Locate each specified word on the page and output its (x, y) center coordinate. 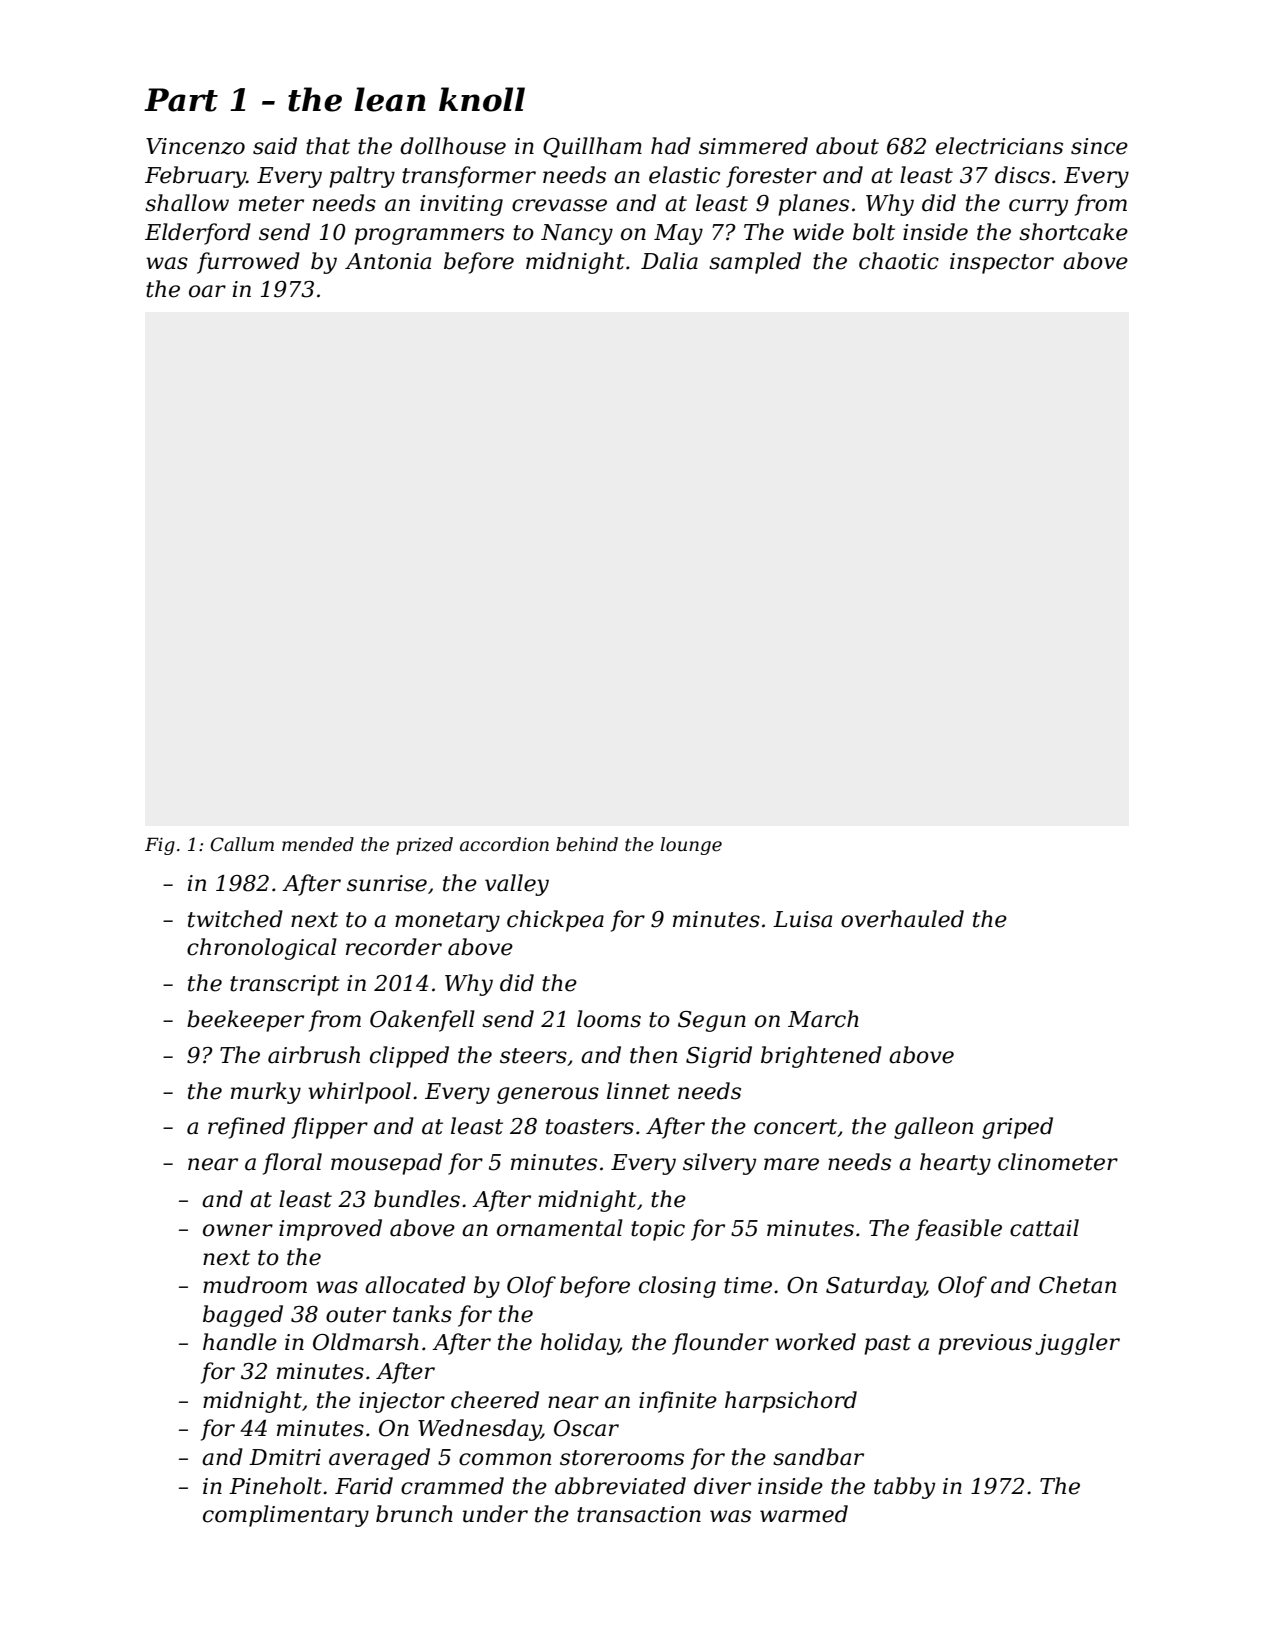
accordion (504, 844)
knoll (482, 99)
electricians (999, 146)
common (505, 1459)
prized (424, 846)
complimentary (286, 1516)
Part (181, 100)
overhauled (902, 919)
